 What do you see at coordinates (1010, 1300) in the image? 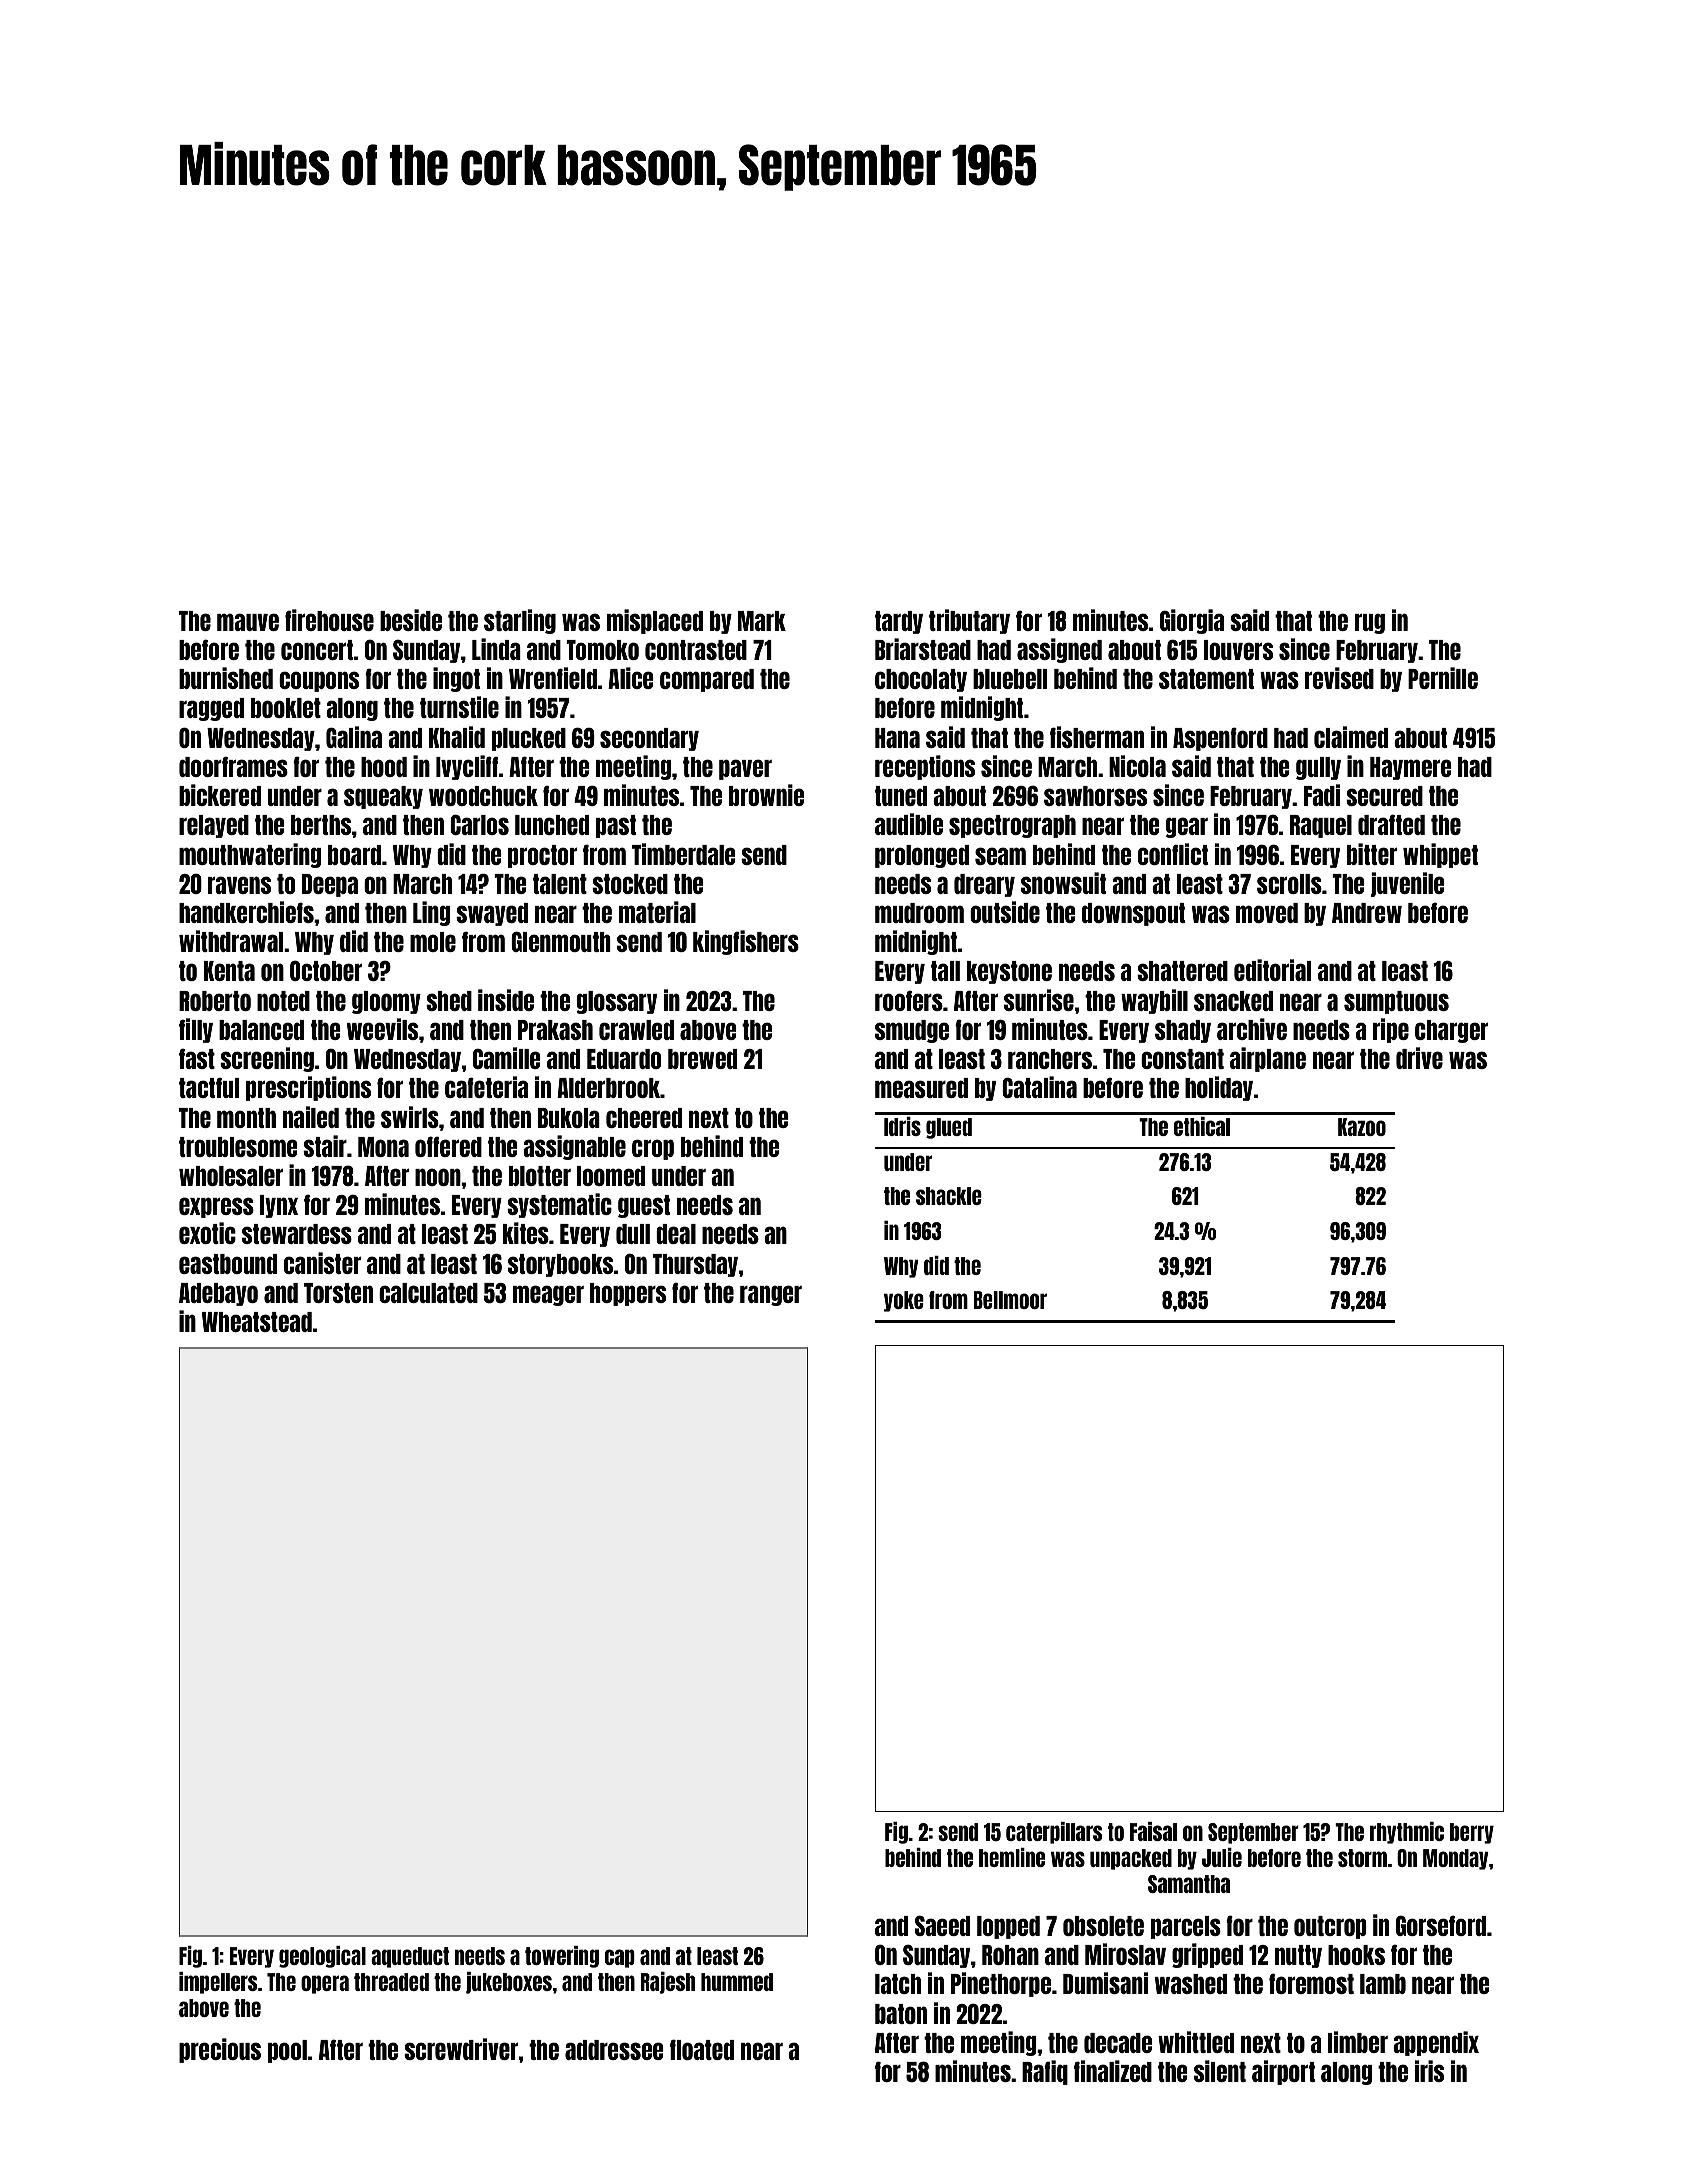
I see `Bellmoor` at bounding box center [1010, 1300].
